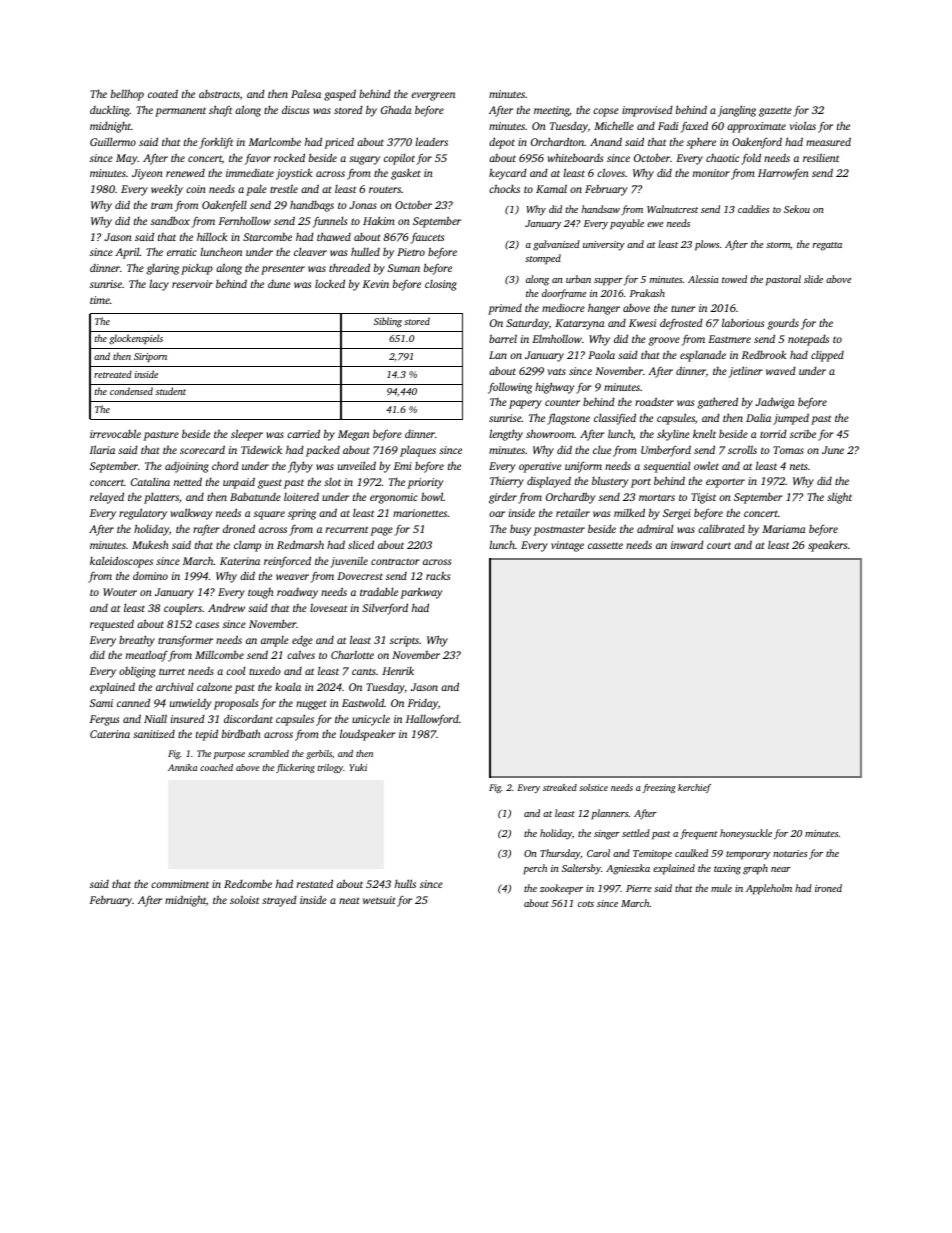  Describe the element at coordinates (432, 720) in the document. I see `Hallowford` at that location.
